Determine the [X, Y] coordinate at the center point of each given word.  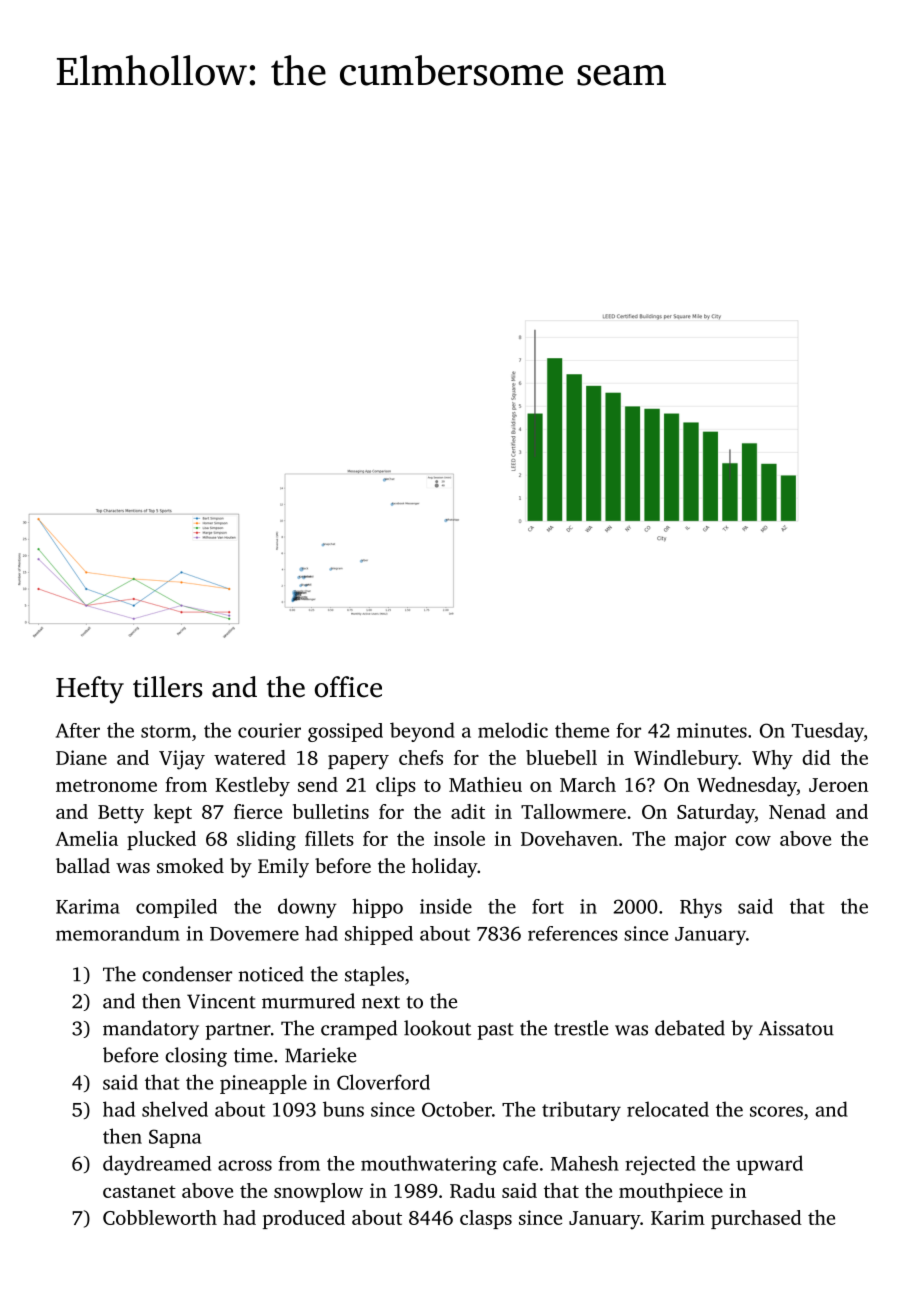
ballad [83, 865]
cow [753, 841]
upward [769, 1165]
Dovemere [254, 934]
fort [548, 906]
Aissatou [796, 1028]
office [348, 687]
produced [304, 1219]
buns [343, 1109]
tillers [167, 687]
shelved [175, 1109]
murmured [308, 1001]
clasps [486, 1219]
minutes [712, 730]
